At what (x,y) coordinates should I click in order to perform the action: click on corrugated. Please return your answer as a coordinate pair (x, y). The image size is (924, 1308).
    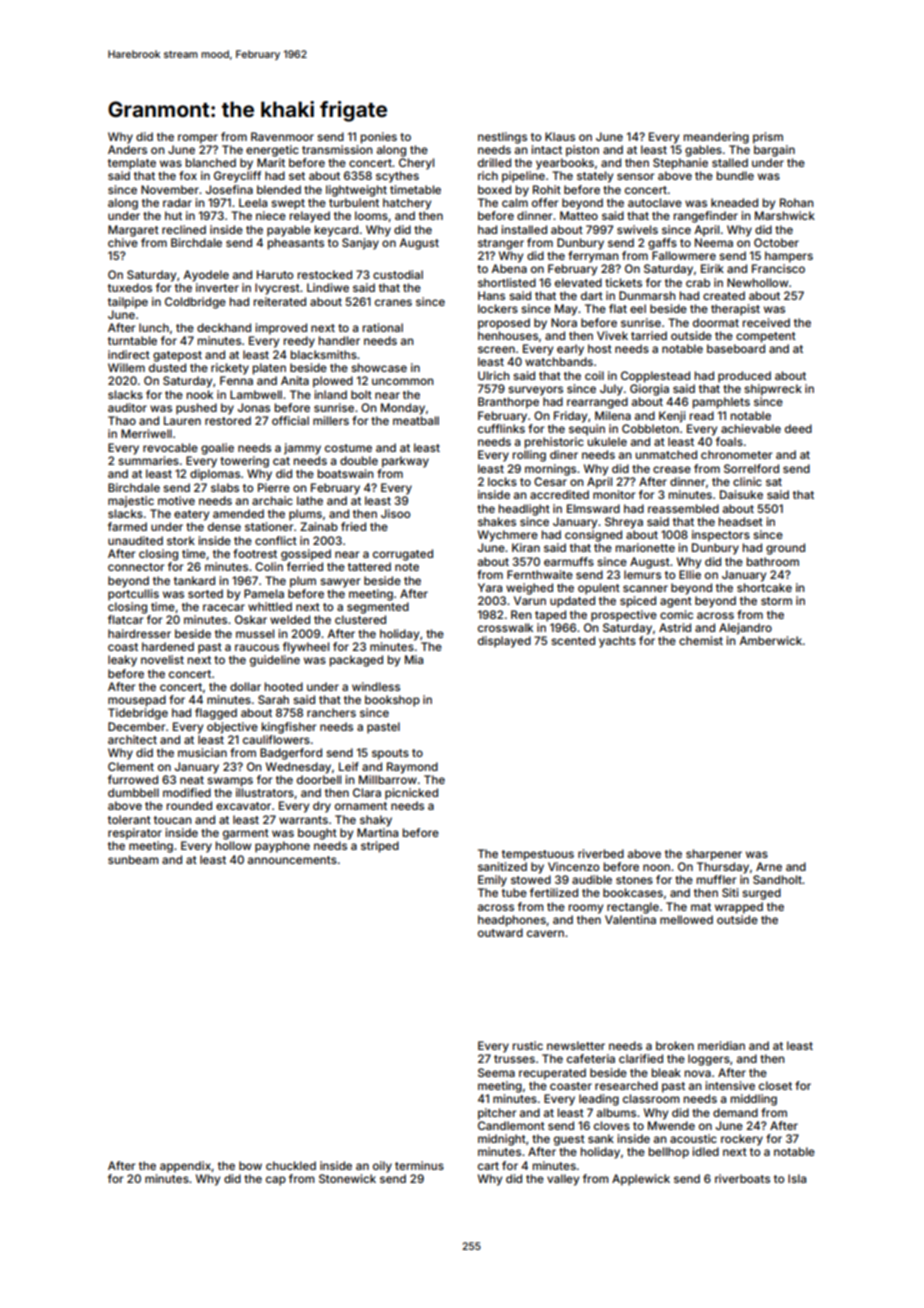
    Looking at the image, I should click on (403, 555).
